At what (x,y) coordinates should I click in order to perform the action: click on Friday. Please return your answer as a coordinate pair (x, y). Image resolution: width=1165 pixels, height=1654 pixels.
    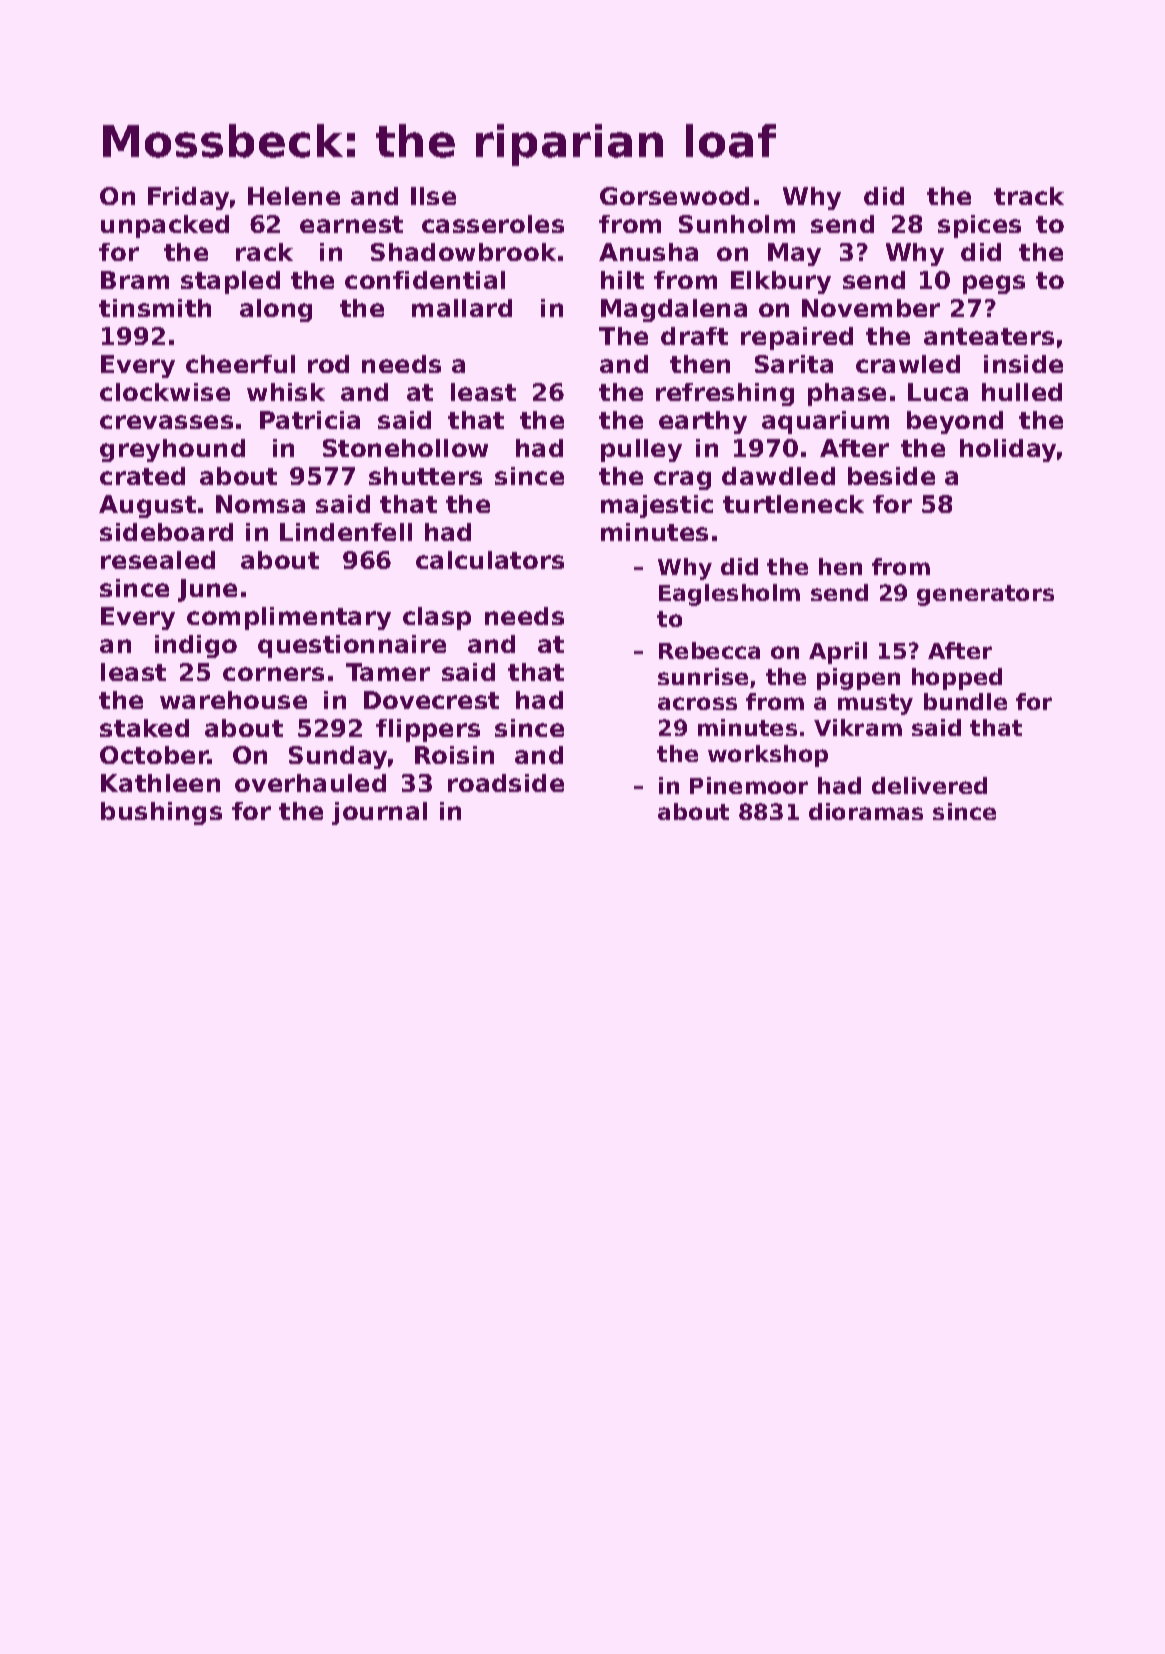
    Looking at the image, I should click on (188, 198).
